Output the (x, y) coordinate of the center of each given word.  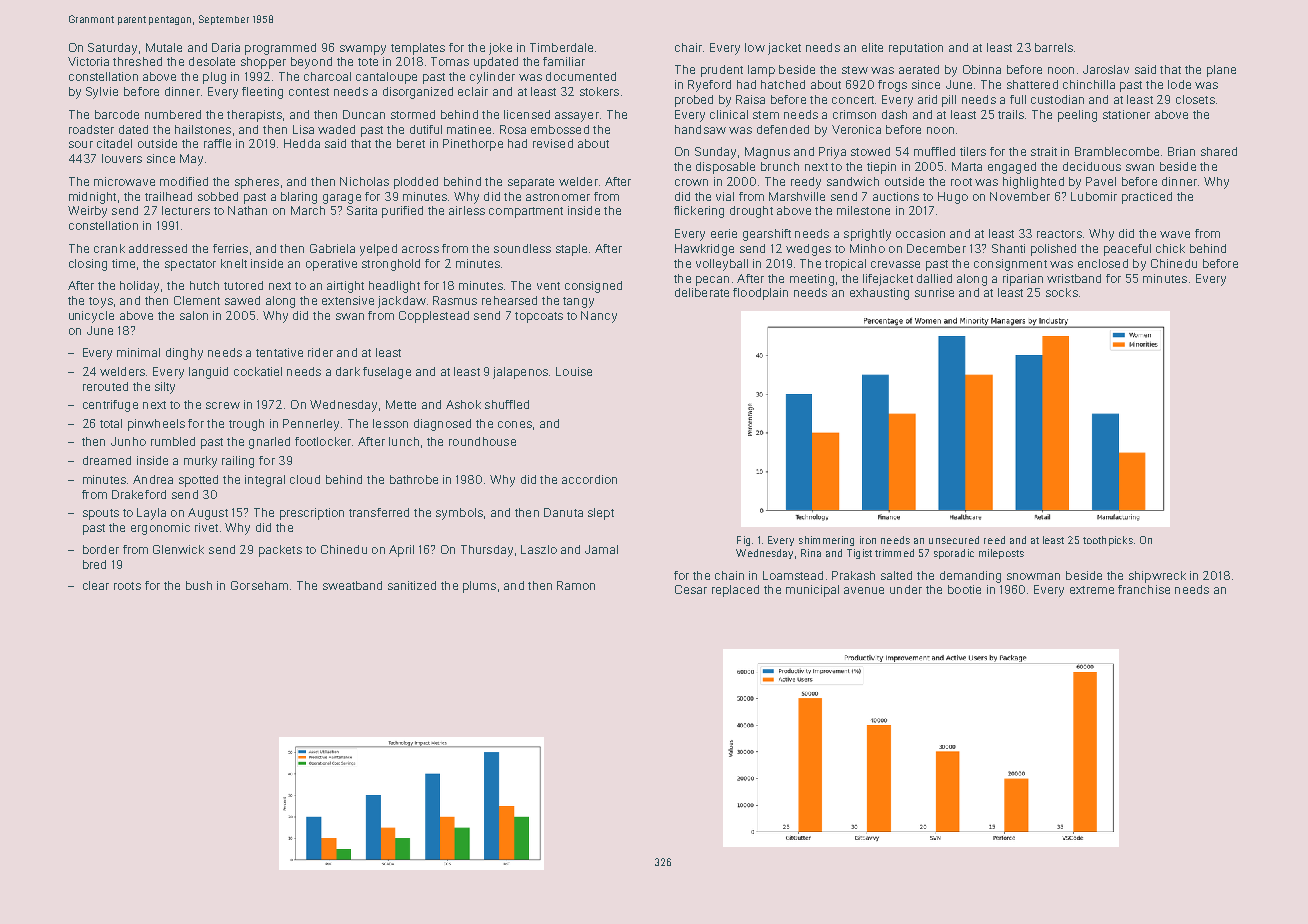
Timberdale (561, 47)
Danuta (563, 512)
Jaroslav (1106, 69)
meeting (812, 280)
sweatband (352, 585)
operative (331, 265)
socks (1062, 292)
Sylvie (102, 93)
